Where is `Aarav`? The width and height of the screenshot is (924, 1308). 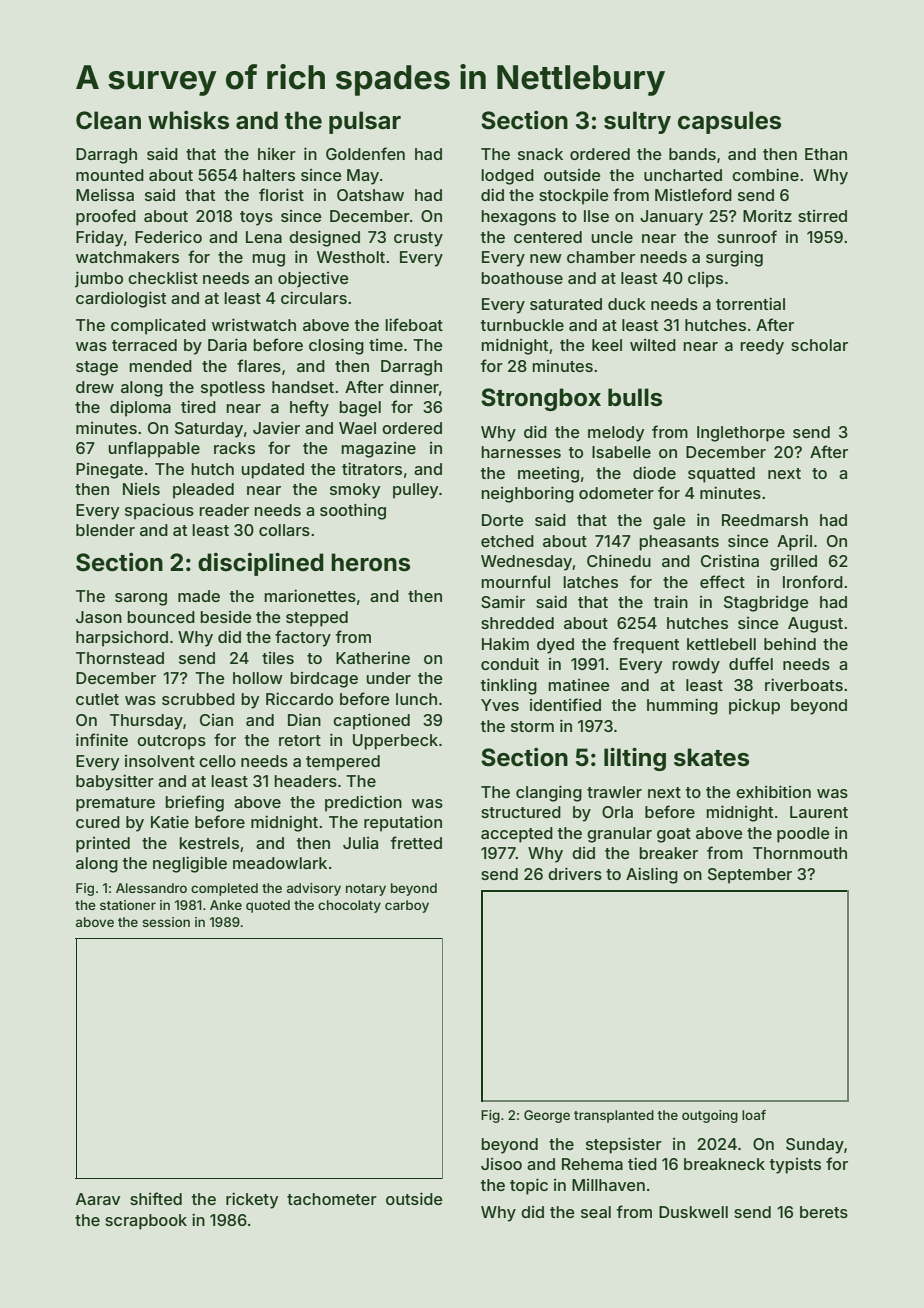 Aarav is located at coordinates (98, 1199).
